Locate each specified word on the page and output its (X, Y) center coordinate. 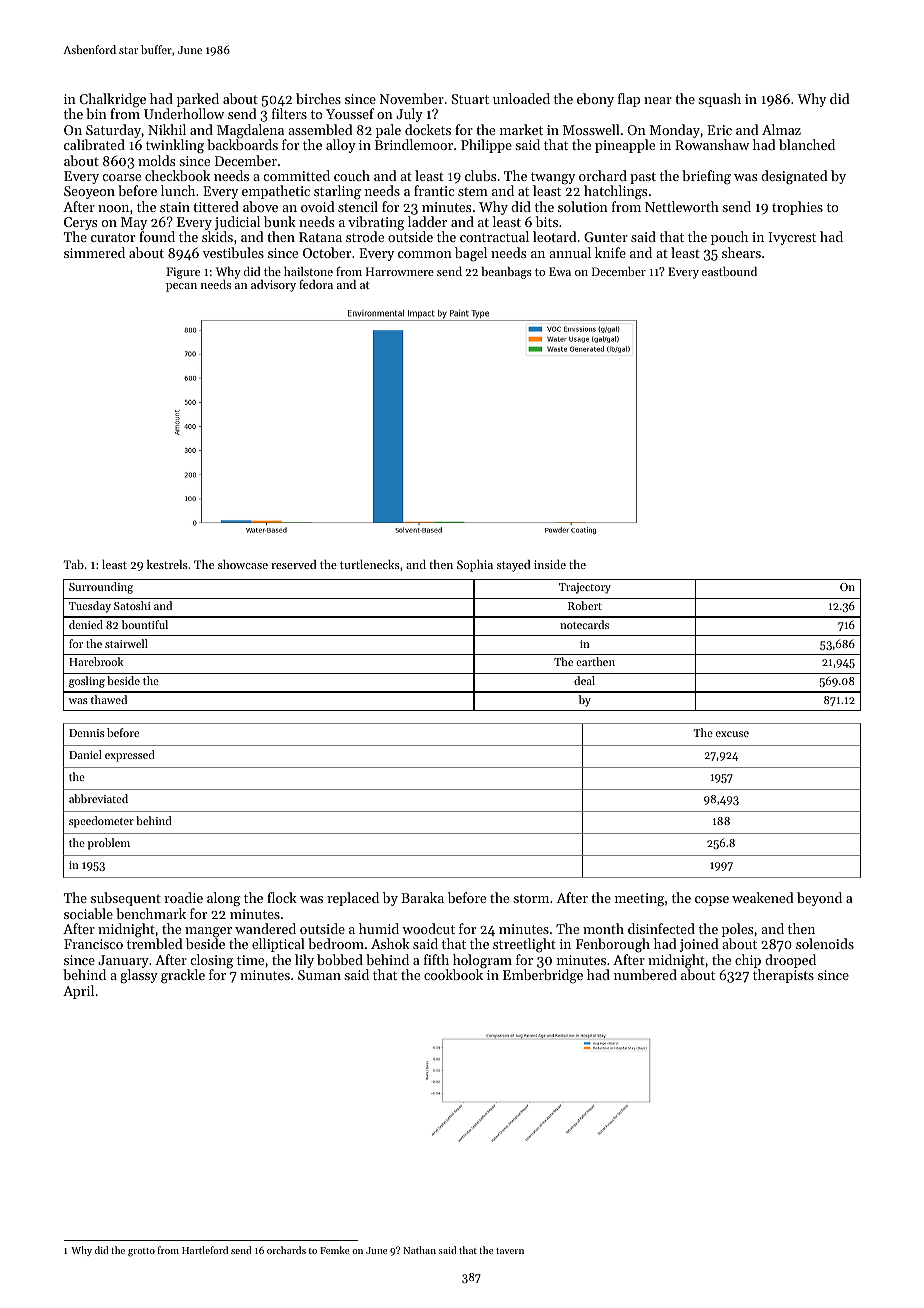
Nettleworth (682, 206)
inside (550, 564)
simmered (94, 252)
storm (531, 898)
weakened (763, 897)
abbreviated (98, 798)
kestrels (167, 564)
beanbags (507, 273)
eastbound (729, 271)
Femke (334, 1250)
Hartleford (205, 1250)
